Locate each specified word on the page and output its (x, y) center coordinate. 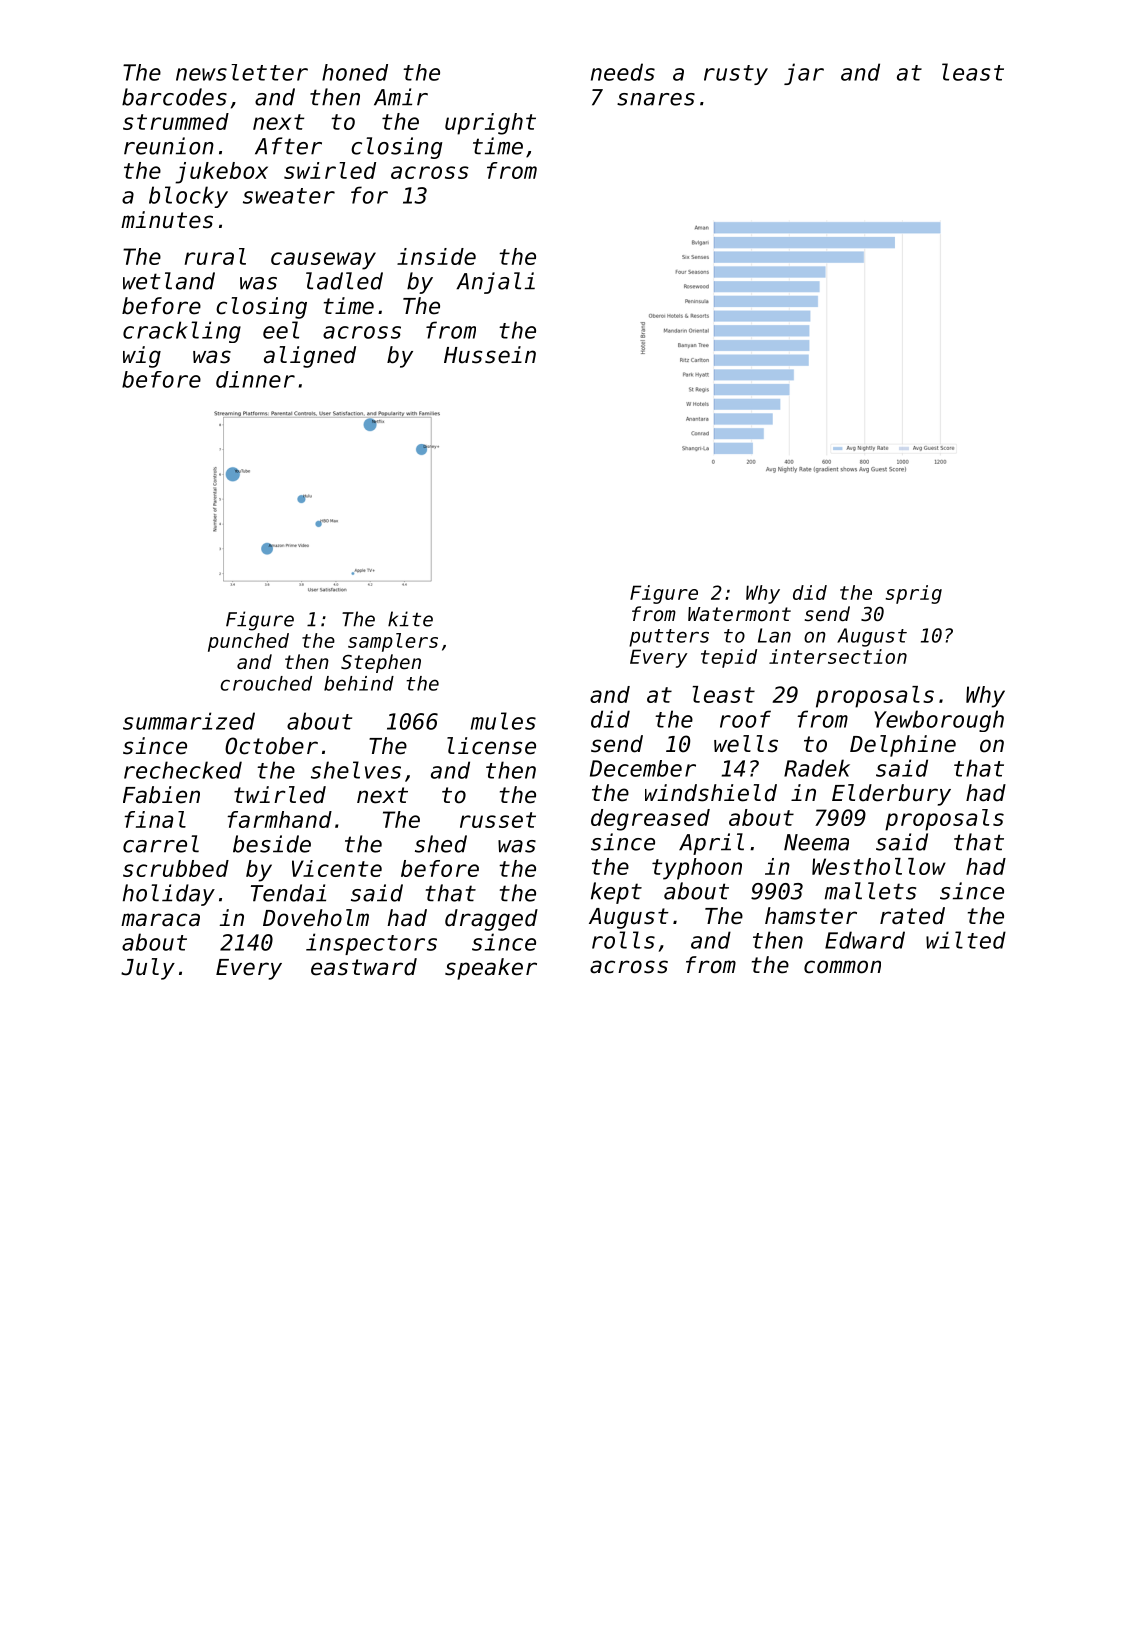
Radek (817, 768)
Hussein (490, 355)
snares (656, 99)
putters (669, 638)
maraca (160, 920)
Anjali (495, 283)
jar (804, 74)
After (288, 146)
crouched (266, 683)
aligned (310, 357)
